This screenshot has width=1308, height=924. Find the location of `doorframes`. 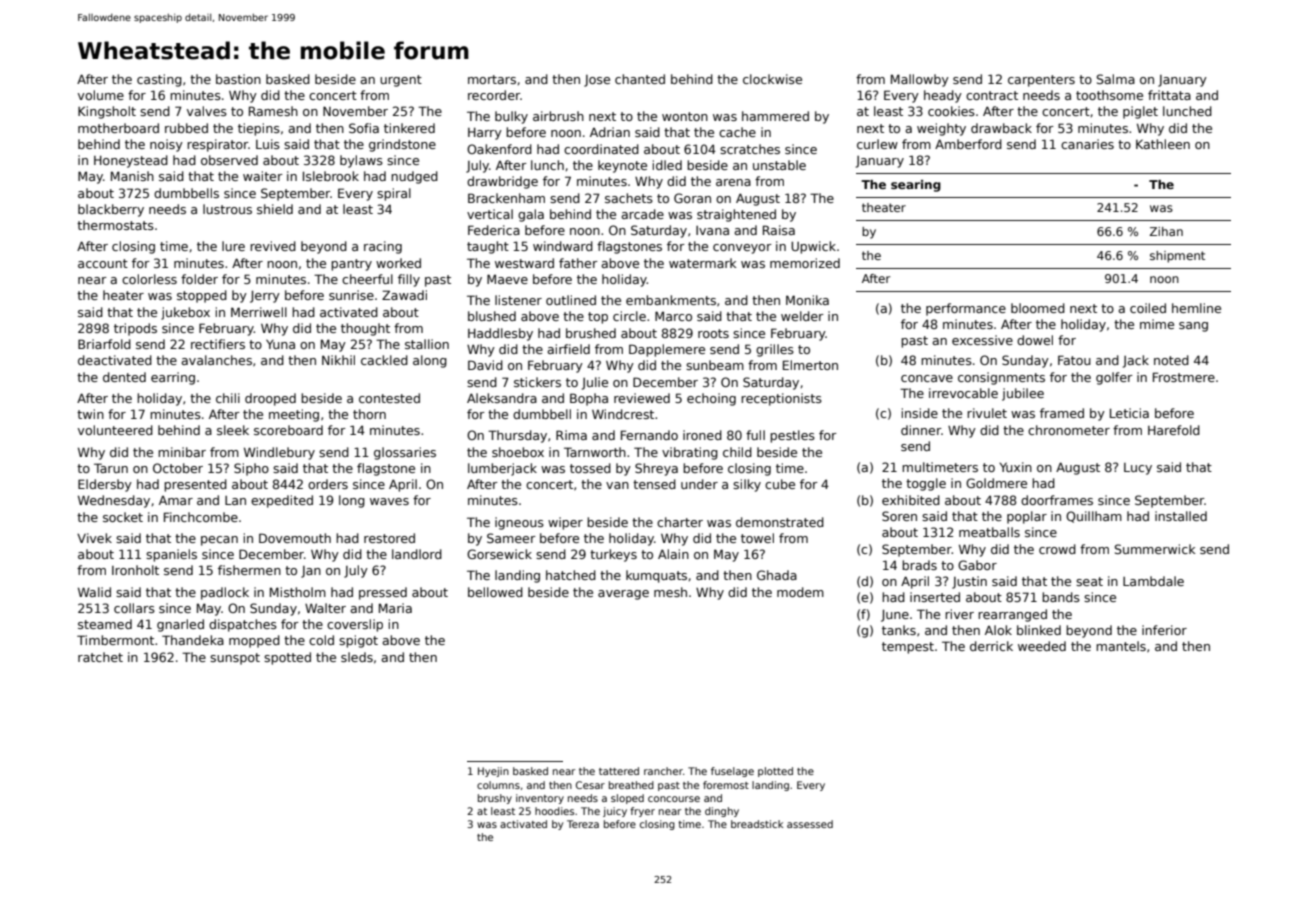

doorframes is located at coordinates (1057, 500).
